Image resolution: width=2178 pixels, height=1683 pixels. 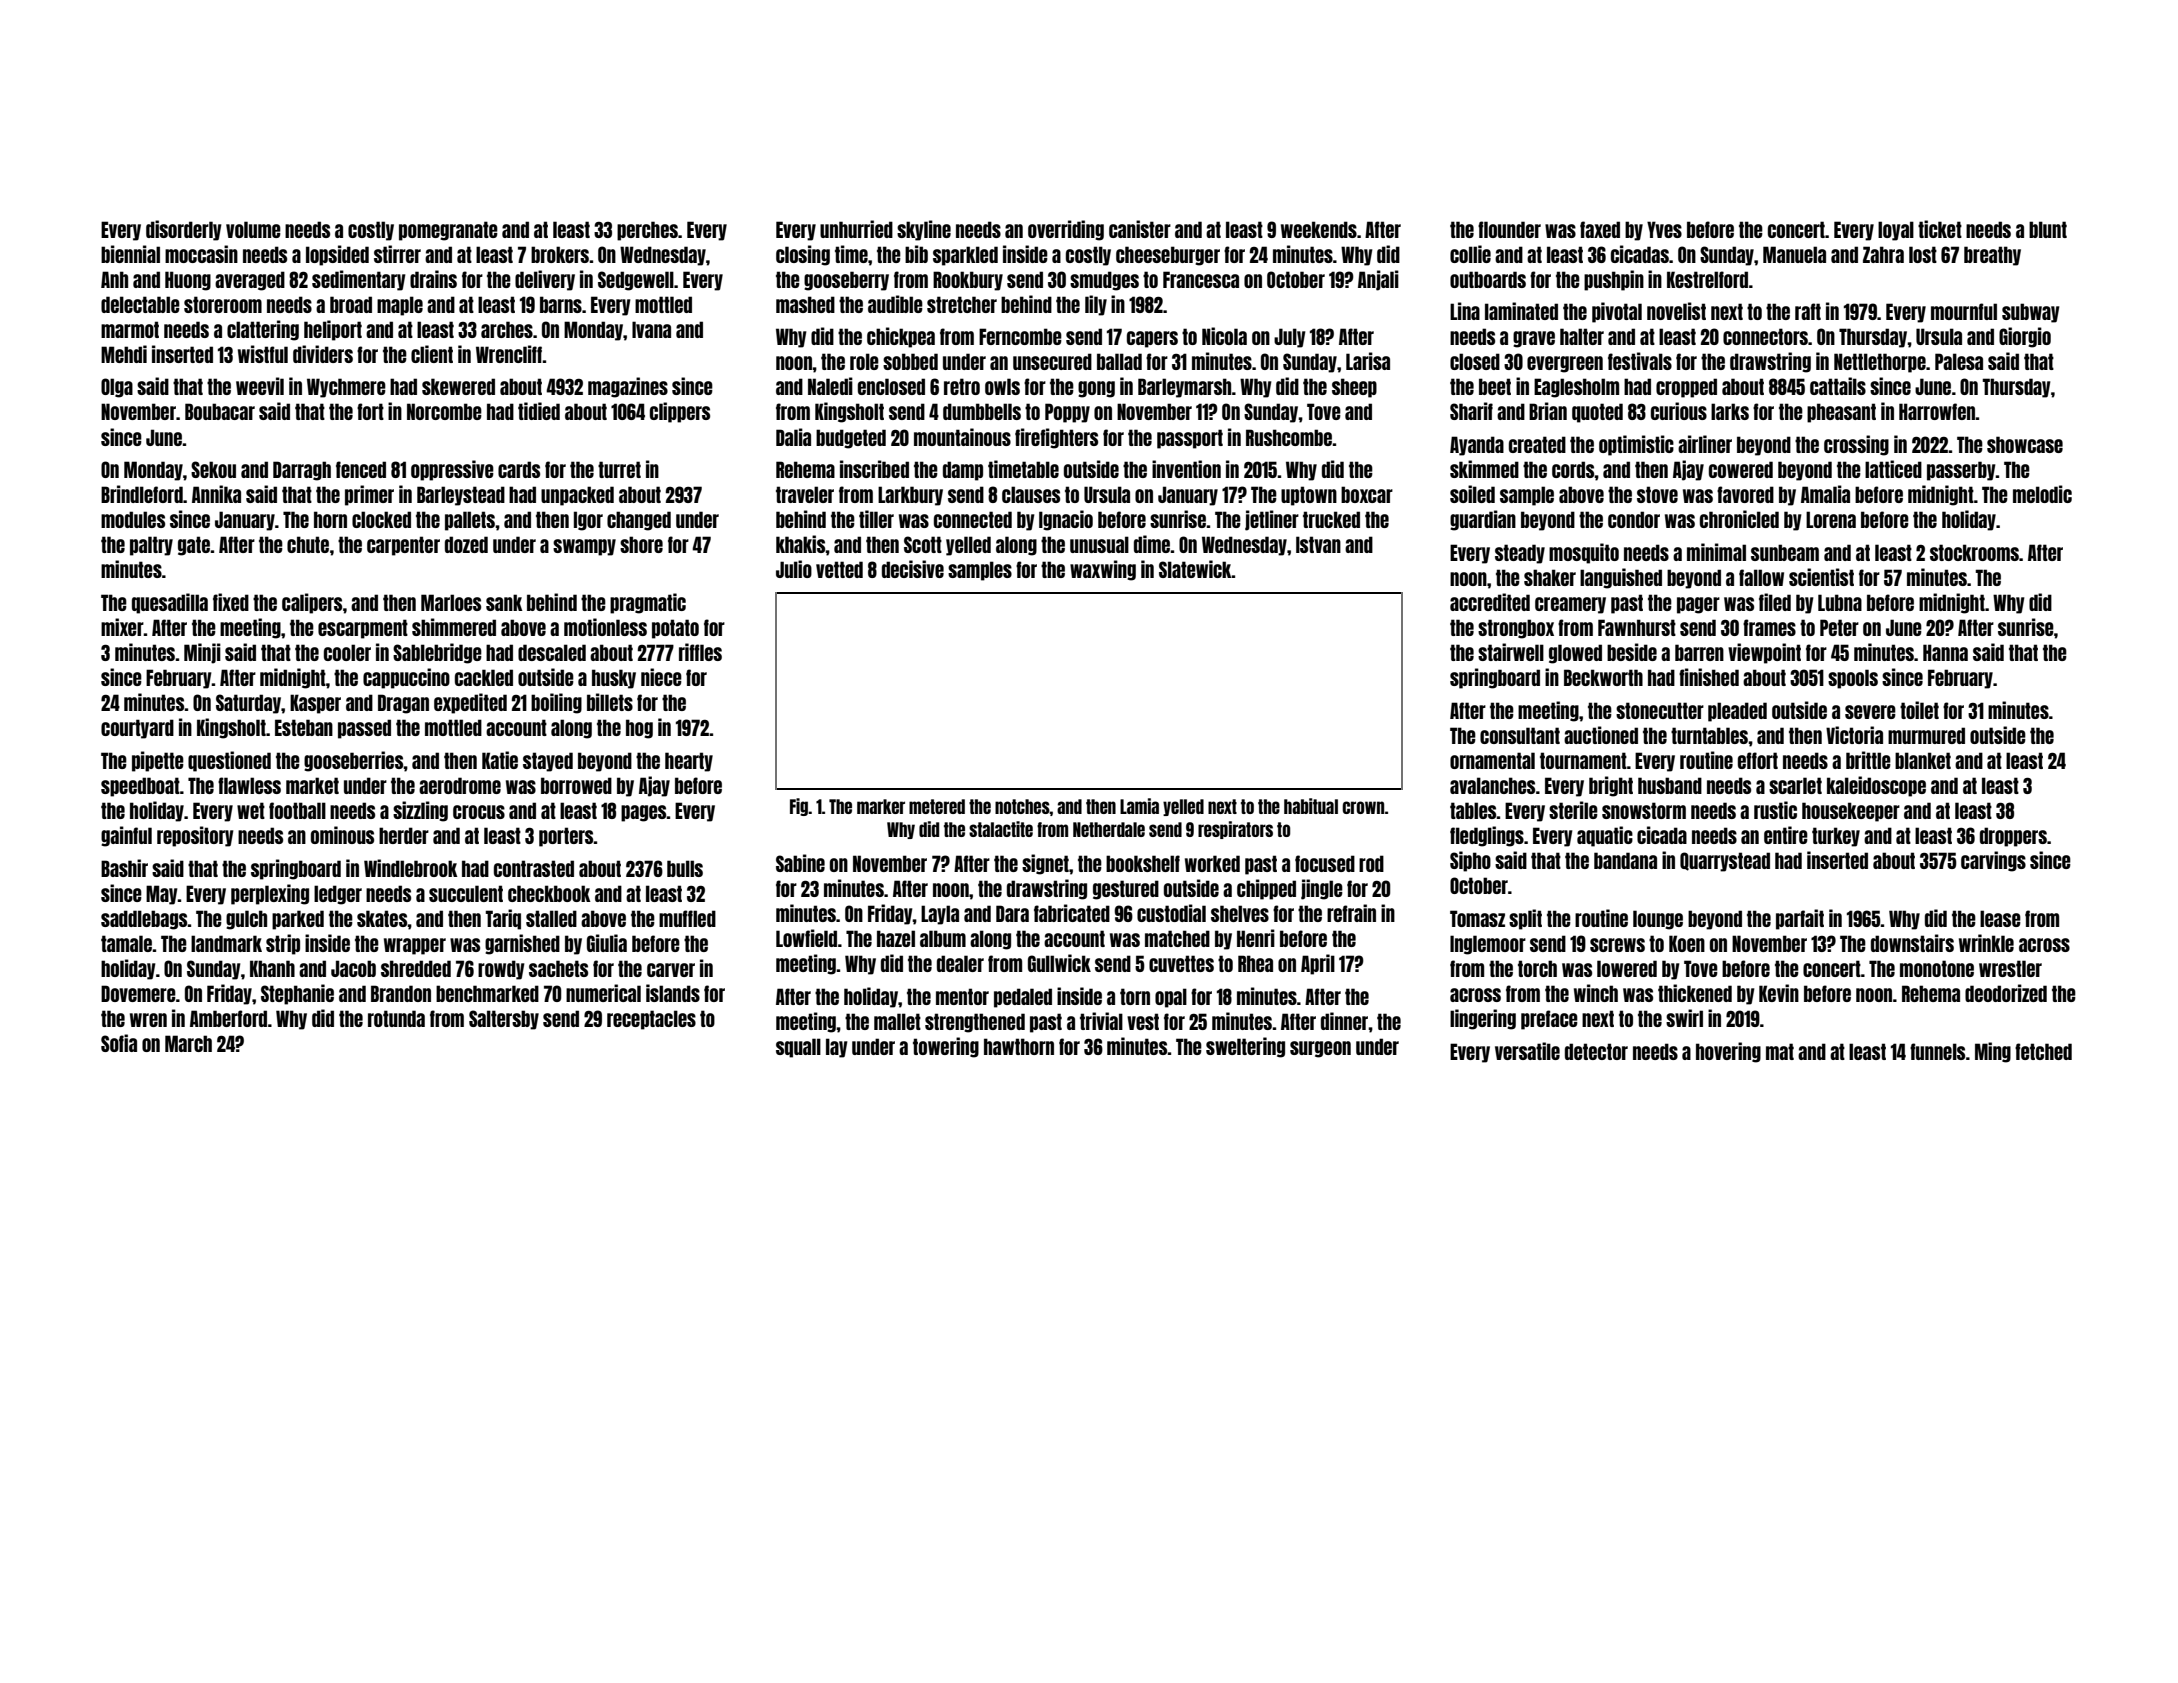 What do you see at coordinates (946, 1047) in the screenshot?
I see `towering` at bounding box center [946, 1047].
